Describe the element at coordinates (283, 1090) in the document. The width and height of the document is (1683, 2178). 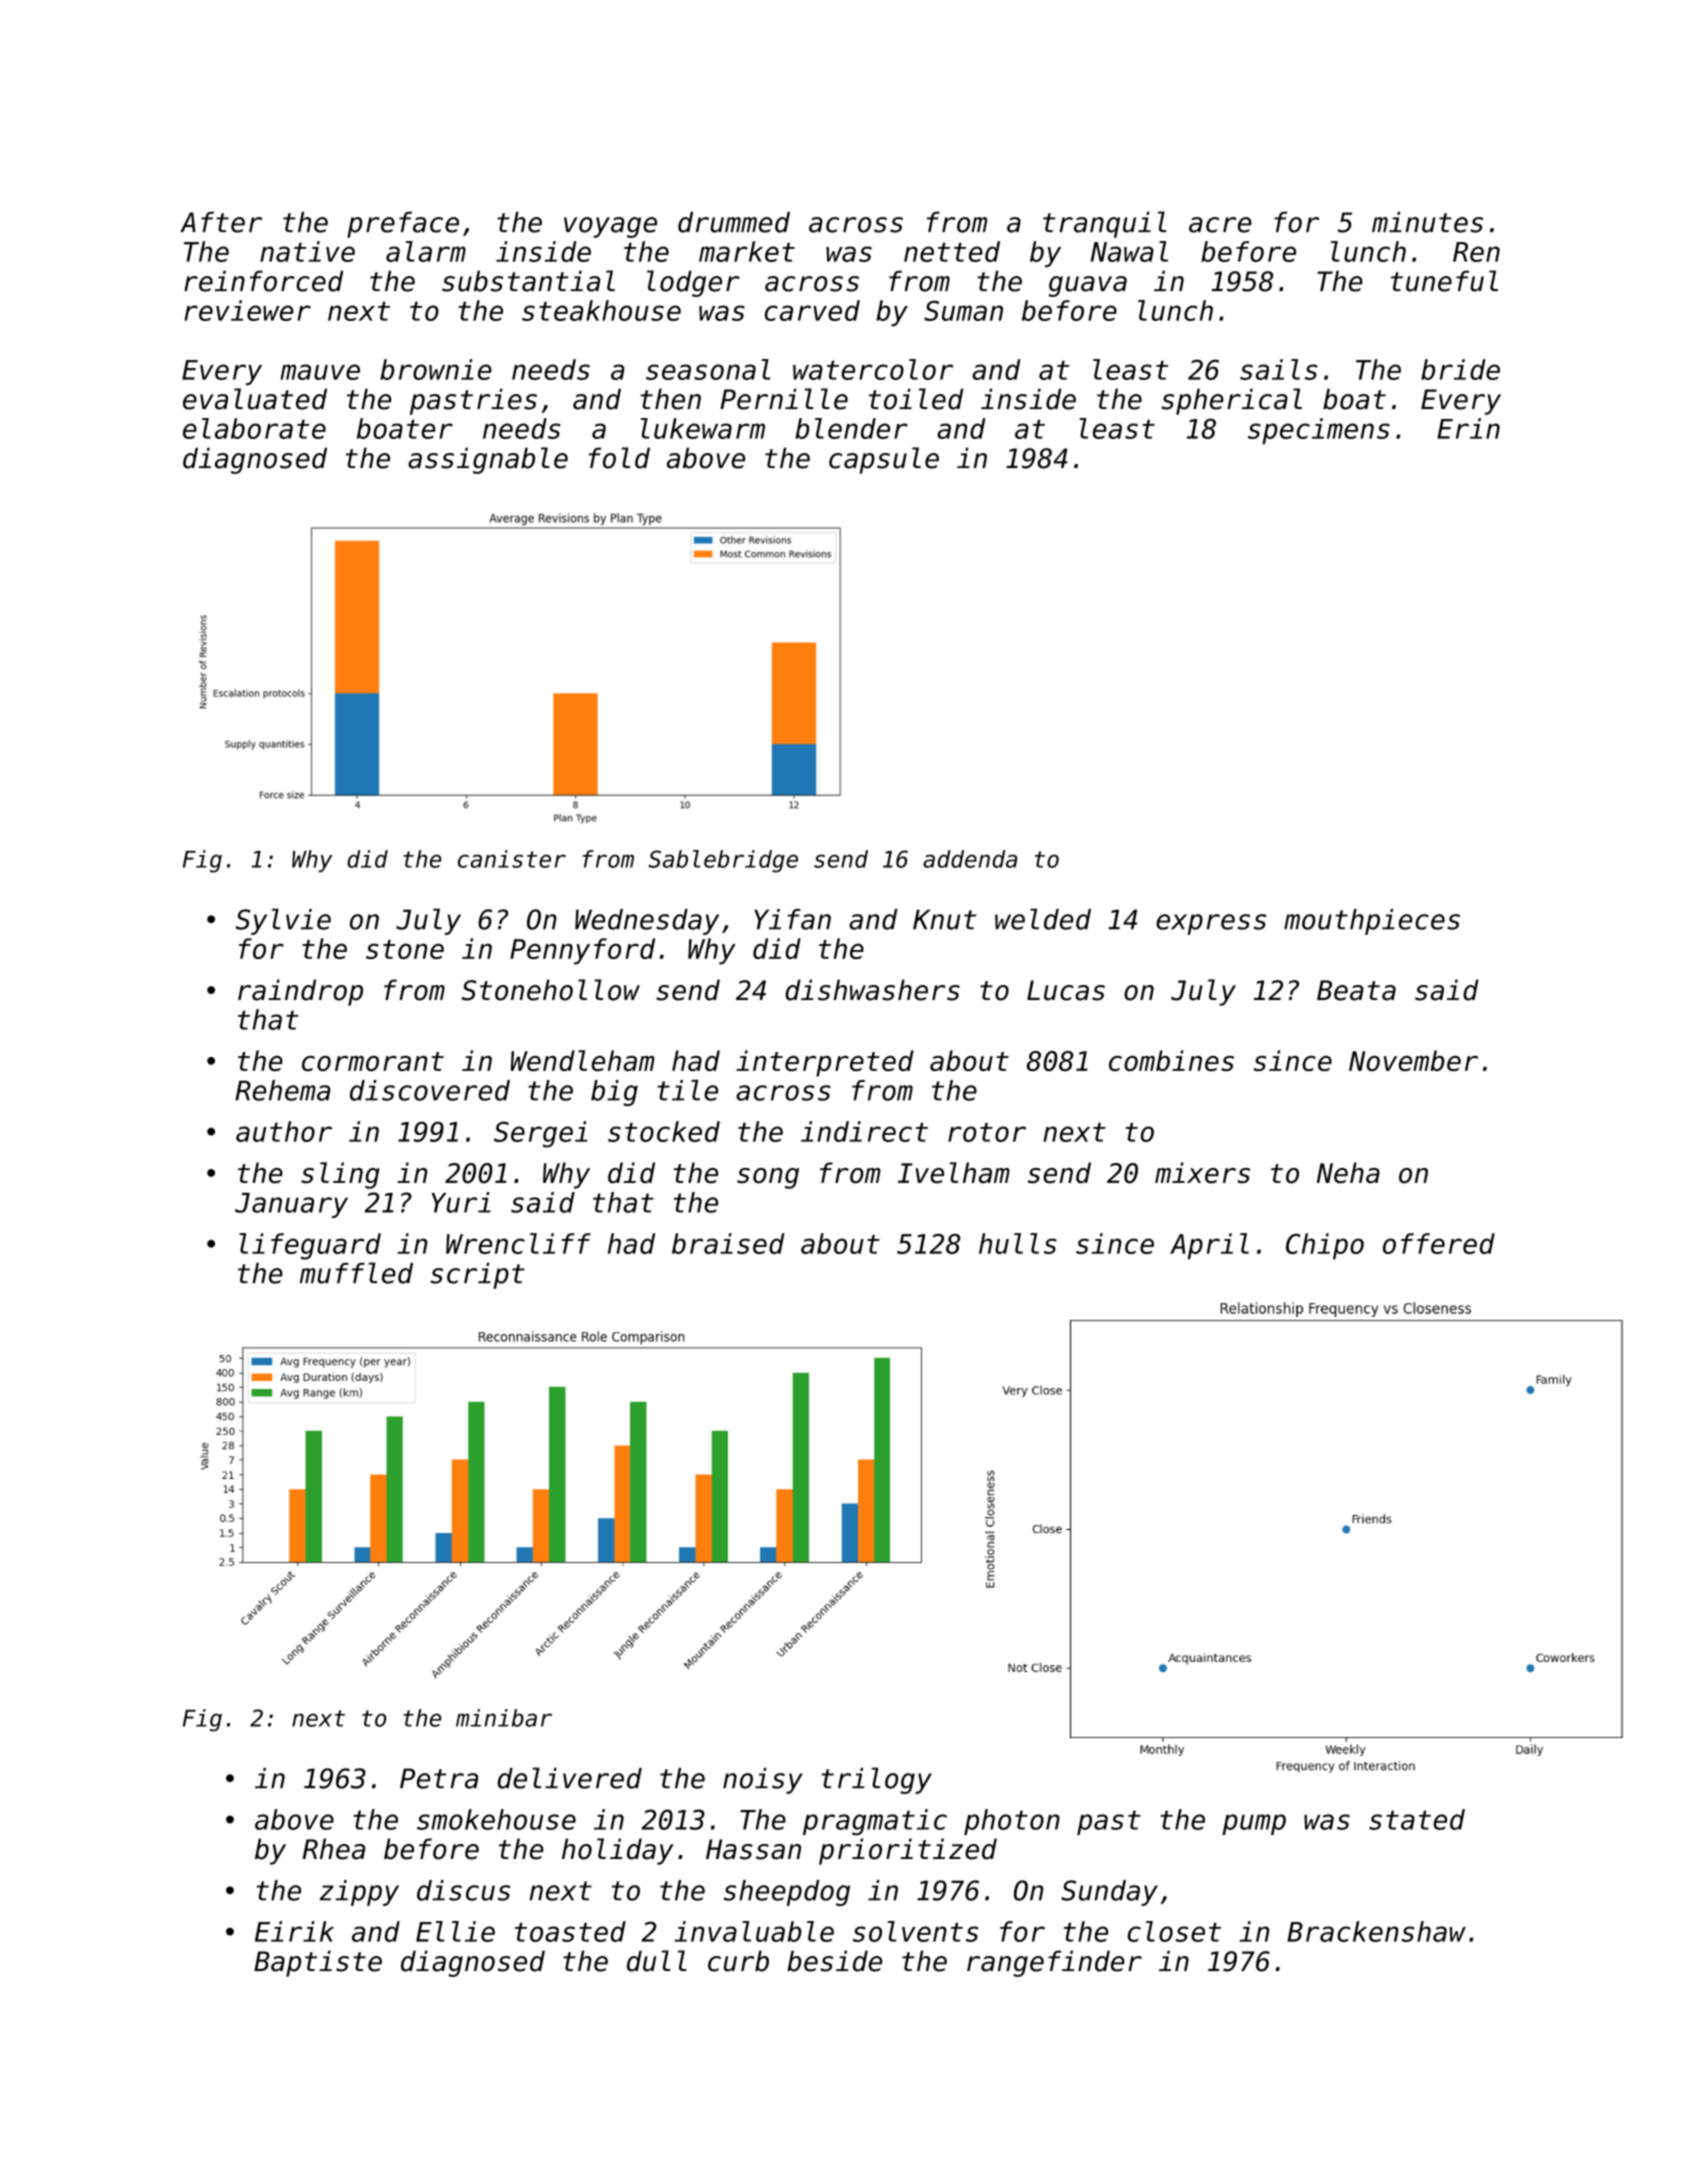
I see `Rehema` at that location.
